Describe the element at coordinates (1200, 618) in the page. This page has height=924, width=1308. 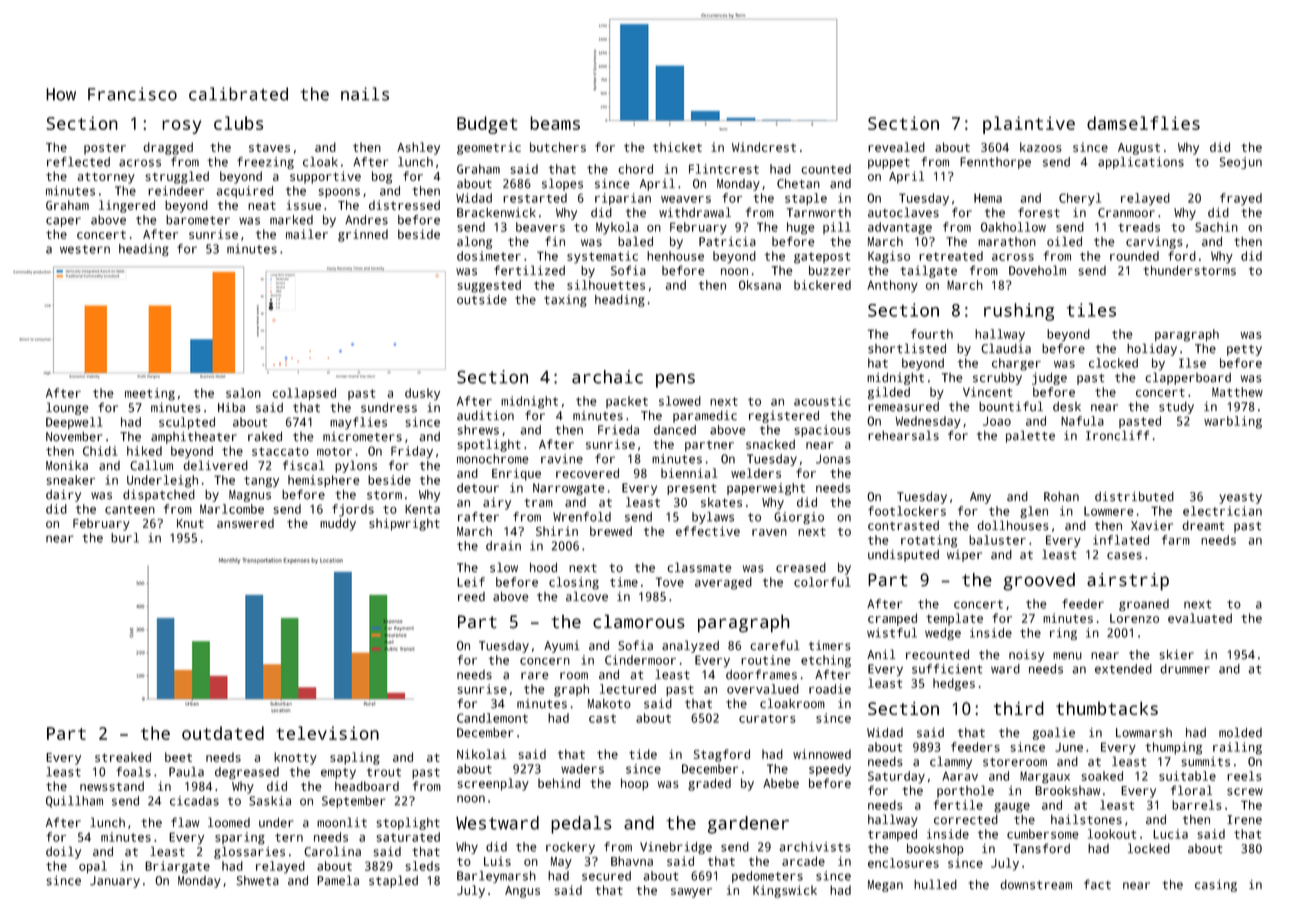
I see `evaluated` at that location.
